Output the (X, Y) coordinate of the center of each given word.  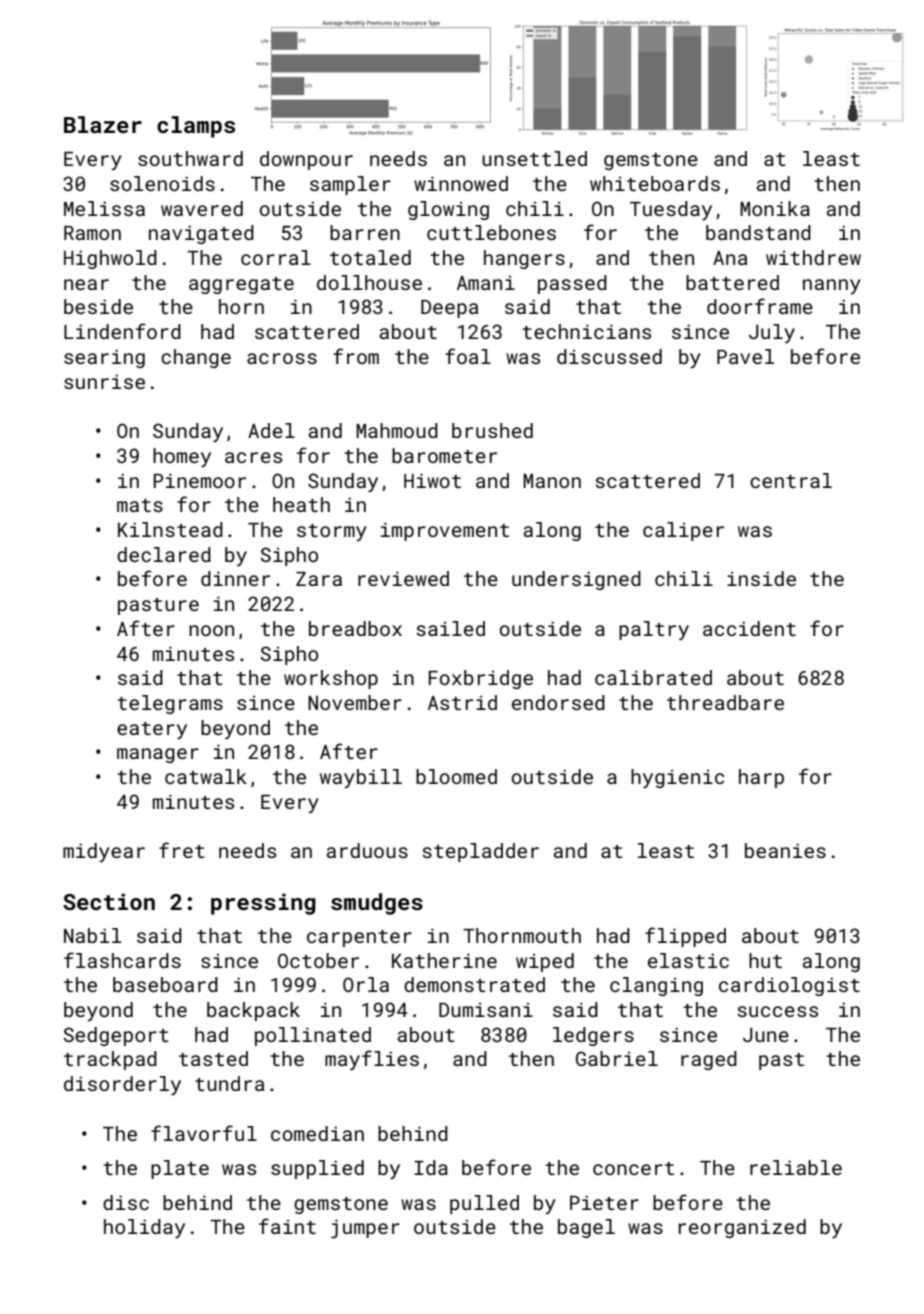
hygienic (677, 778)
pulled (484, 1204)
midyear (104, 852)
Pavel (745, 356)
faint (287, 1226)
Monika (775, 208)
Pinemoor (200, 480)
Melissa (104, 208)
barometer (444, 455)
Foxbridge (481, 679)
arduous (367, 850)
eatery (152, 730)
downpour (306, 160)
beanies (785, 850)
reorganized (742, 1228)
